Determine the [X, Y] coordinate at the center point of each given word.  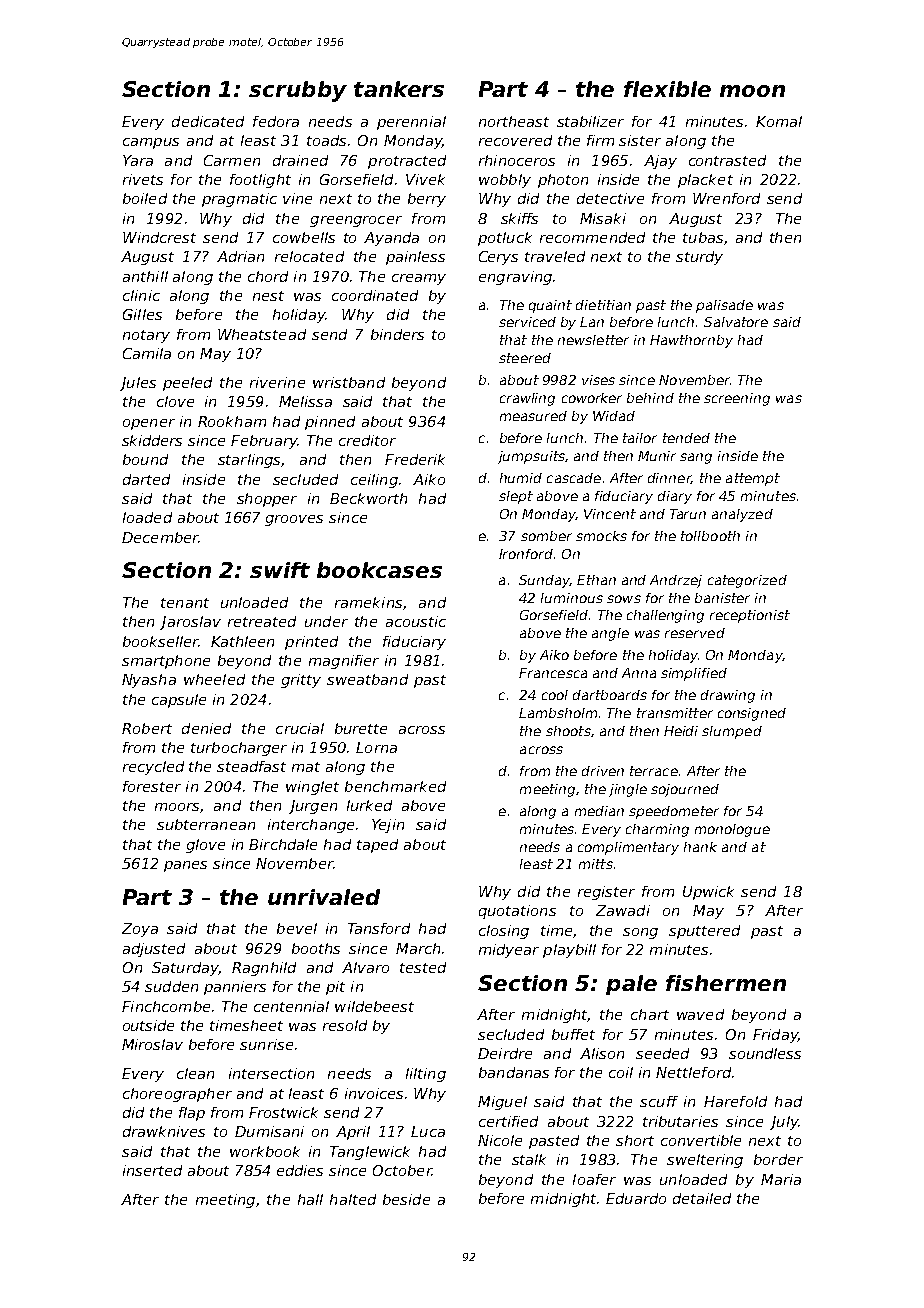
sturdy [699, 258]
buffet [573, 1034]
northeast [514, 121]
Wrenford [726, 198]
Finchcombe [166, 1006]
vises [598, 380]
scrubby [298, 91]
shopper [267, 500]
